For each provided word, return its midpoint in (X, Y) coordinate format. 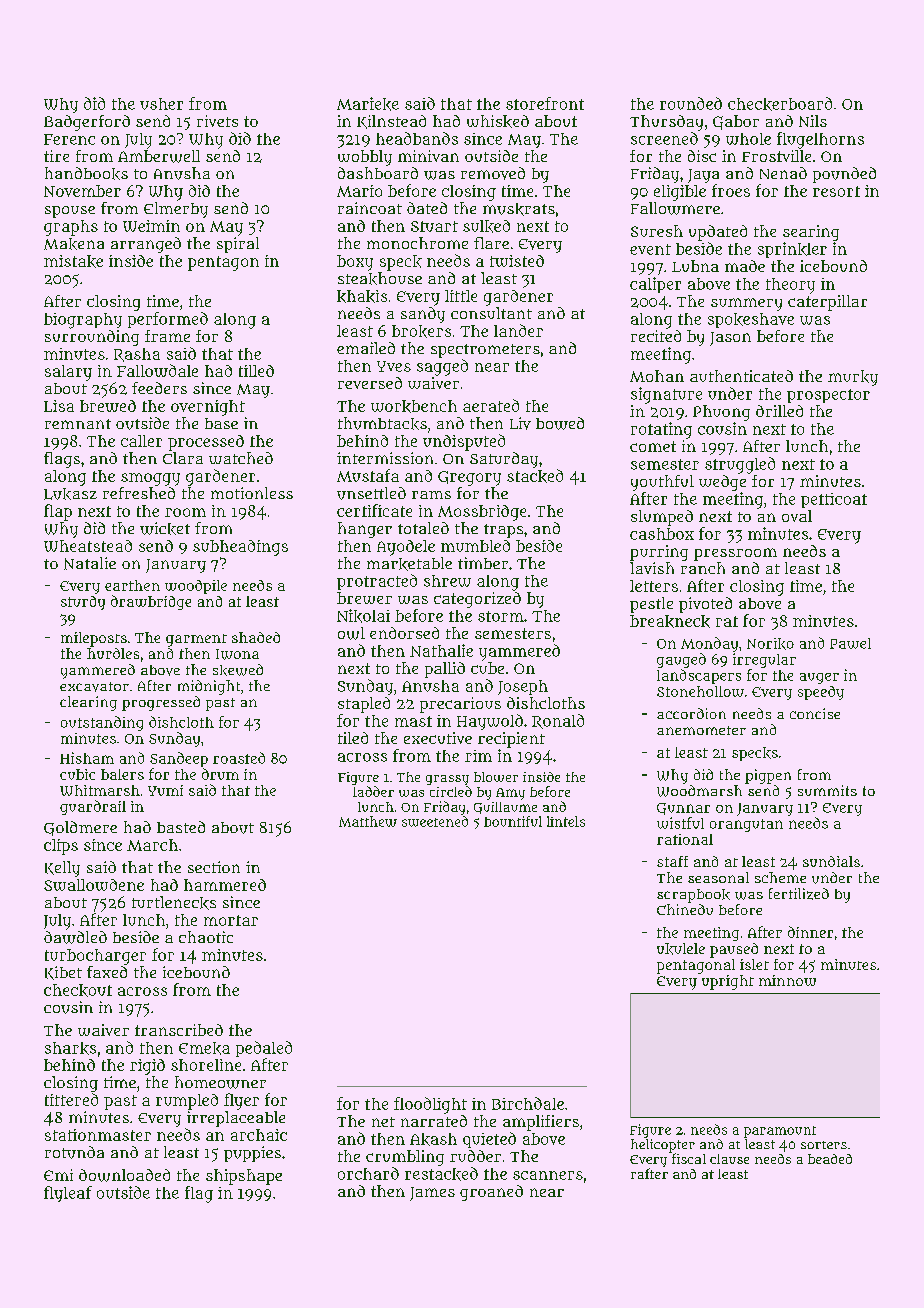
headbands (417, 138)
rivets (217, 121)
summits (827, 790)
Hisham (87, 758)
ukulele (681, 949)
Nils (813, 121)
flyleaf (68, 1194)
